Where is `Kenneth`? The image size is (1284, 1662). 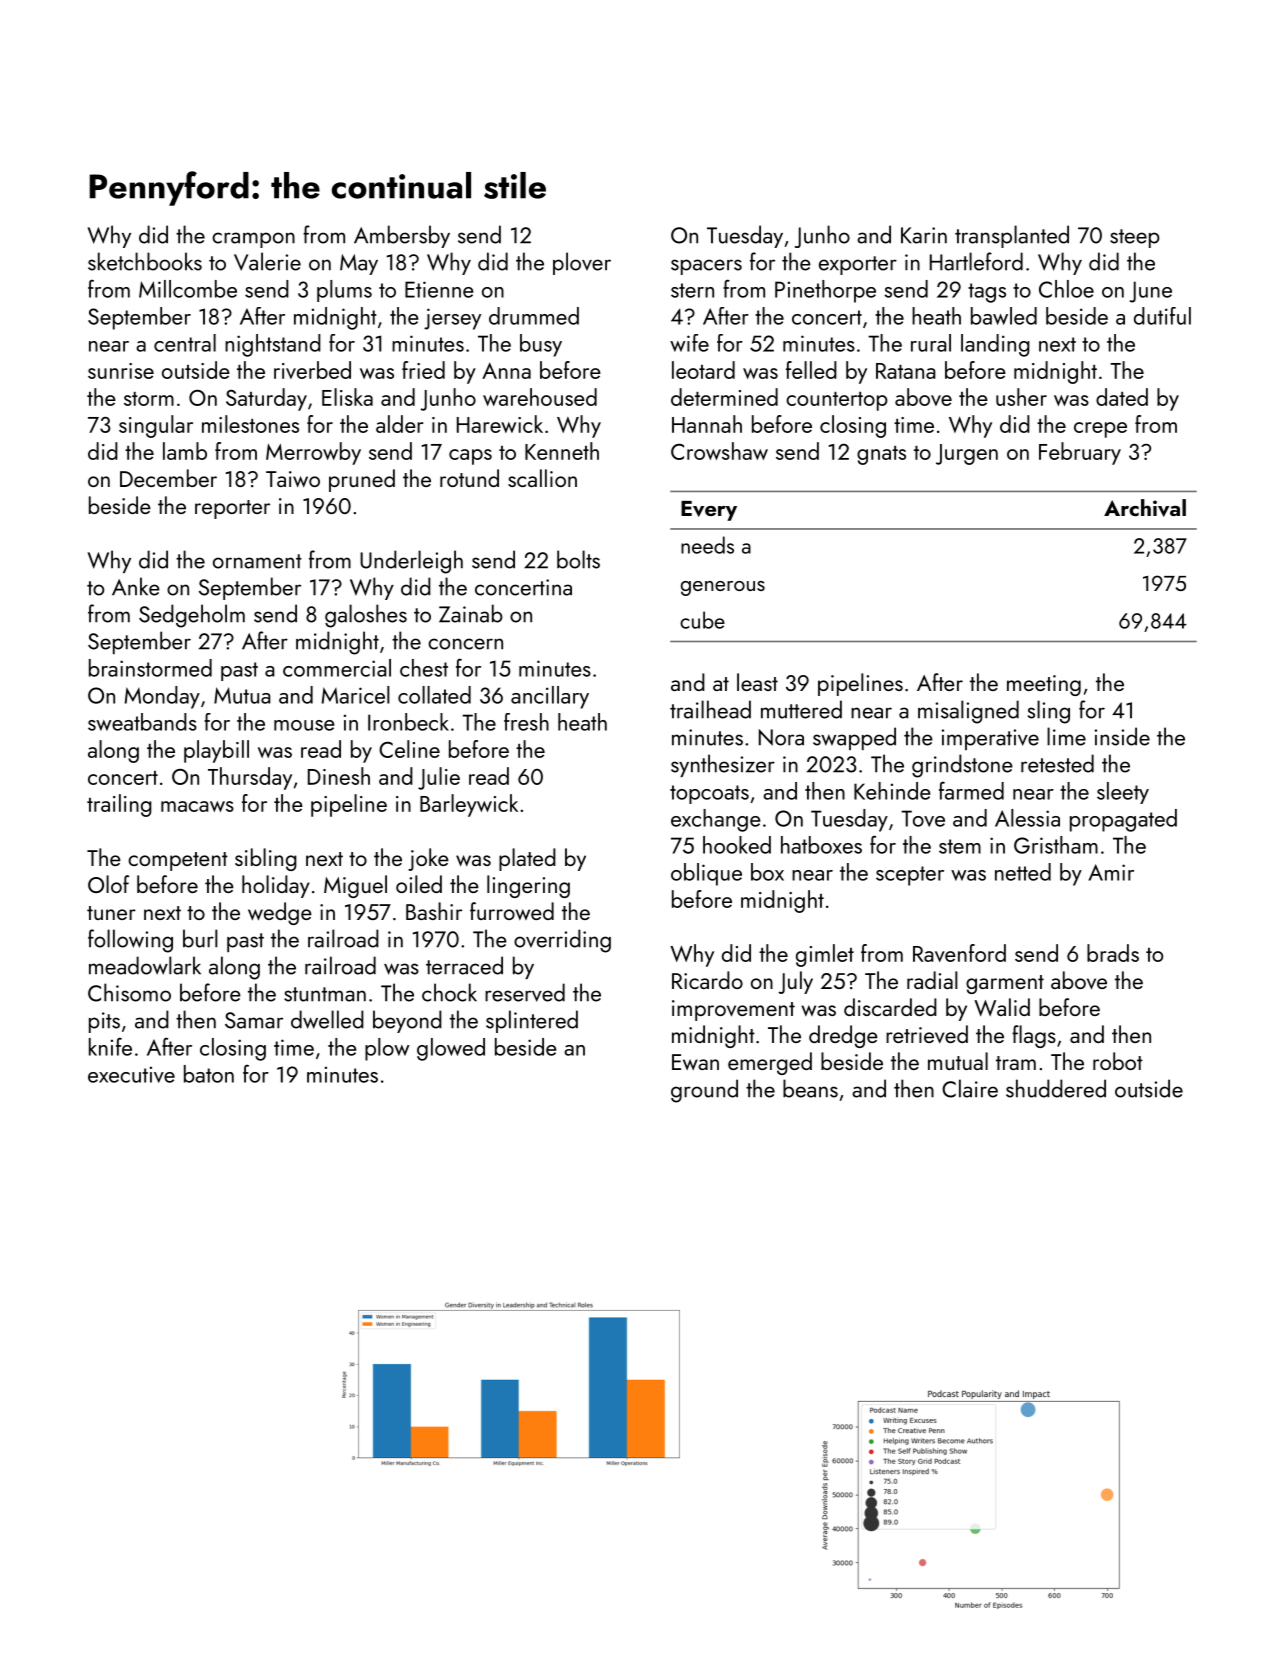
Kenneth is located at coordinates (562, 451).
